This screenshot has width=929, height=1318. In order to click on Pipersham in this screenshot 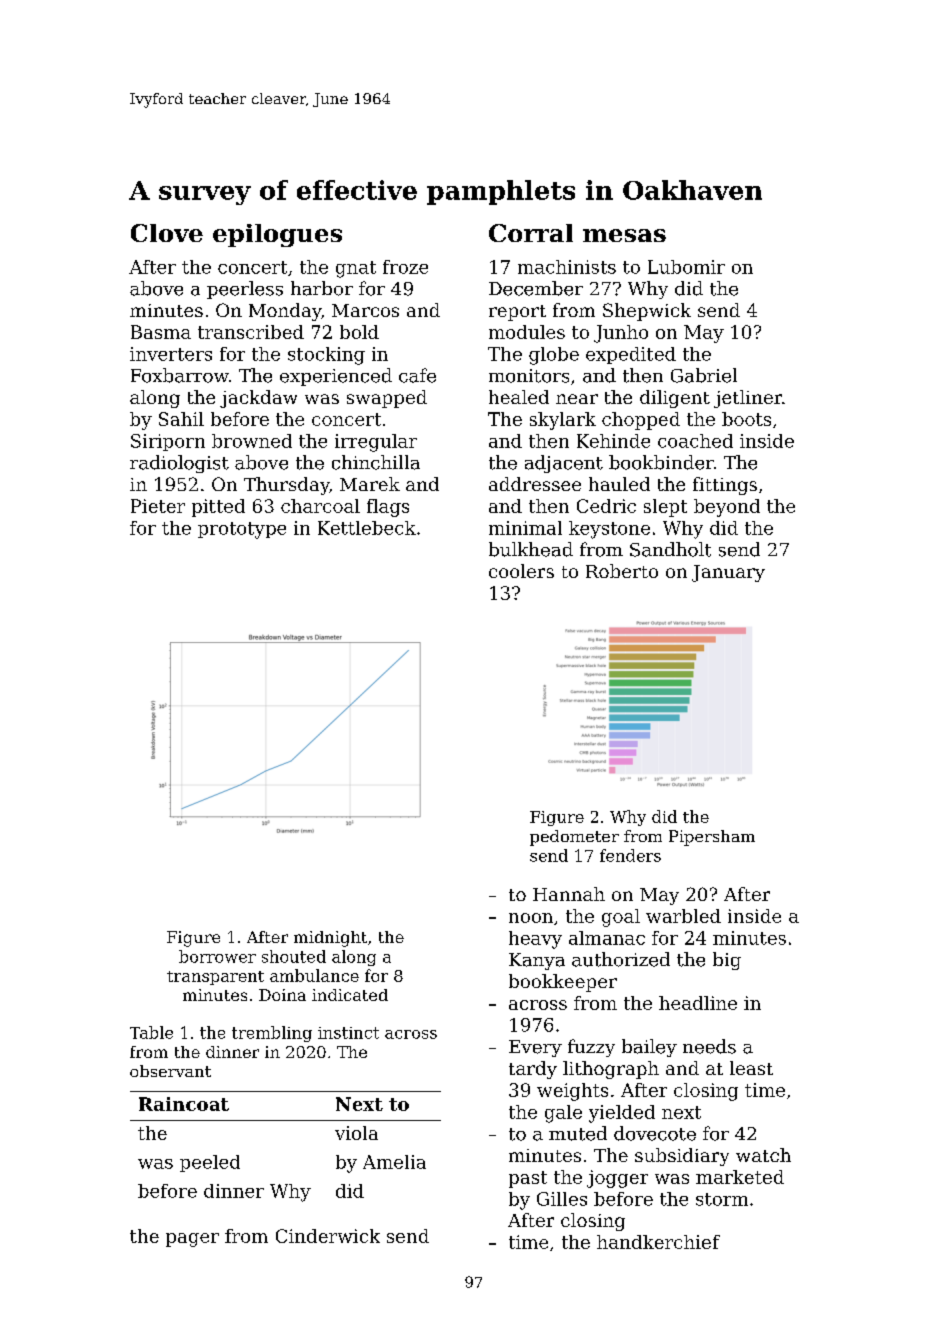, I will do `click(712, 838)`.
